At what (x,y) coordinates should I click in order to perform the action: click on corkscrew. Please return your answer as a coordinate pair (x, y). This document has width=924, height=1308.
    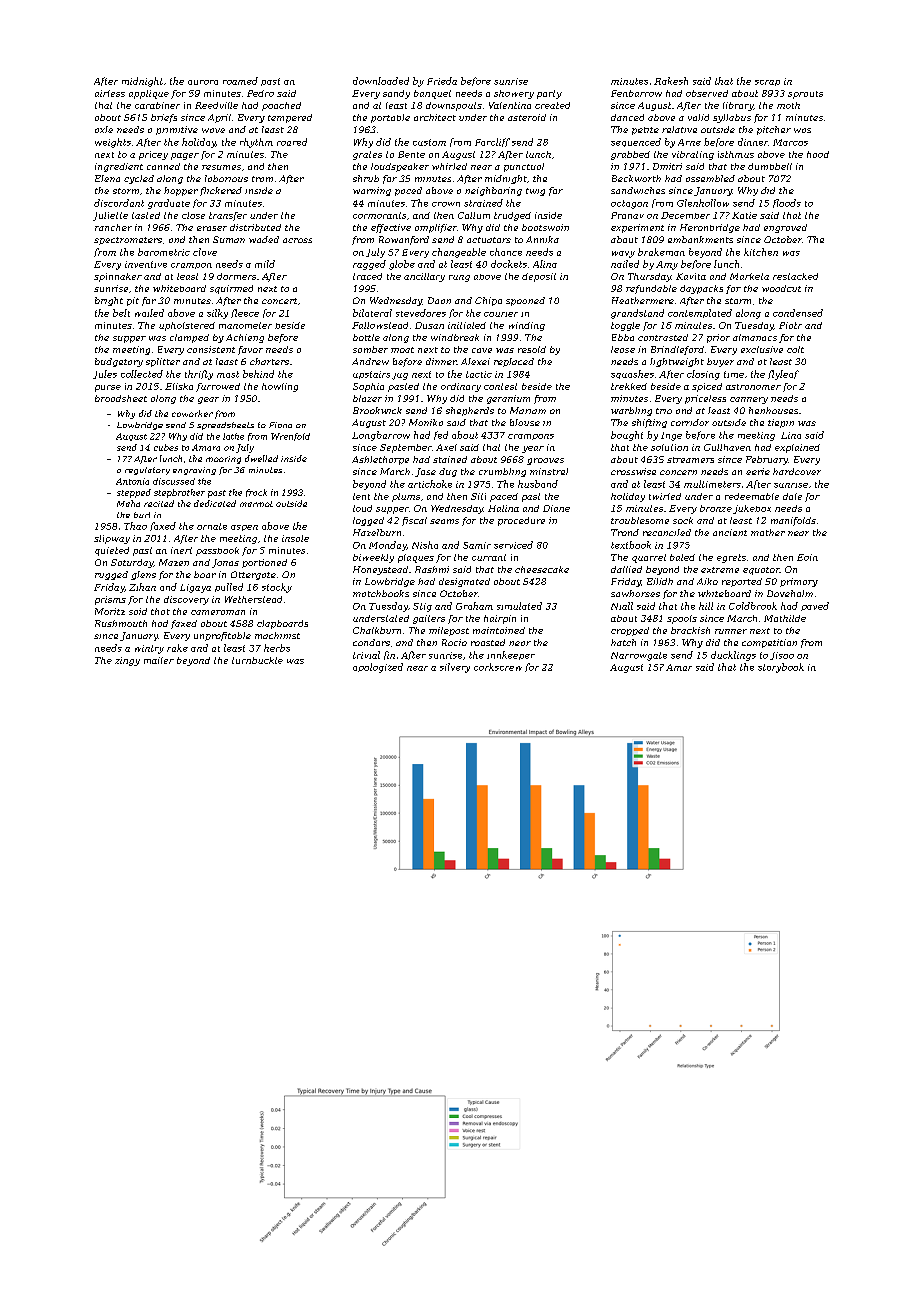
    Looking at the image, I should click on (498, 667).
